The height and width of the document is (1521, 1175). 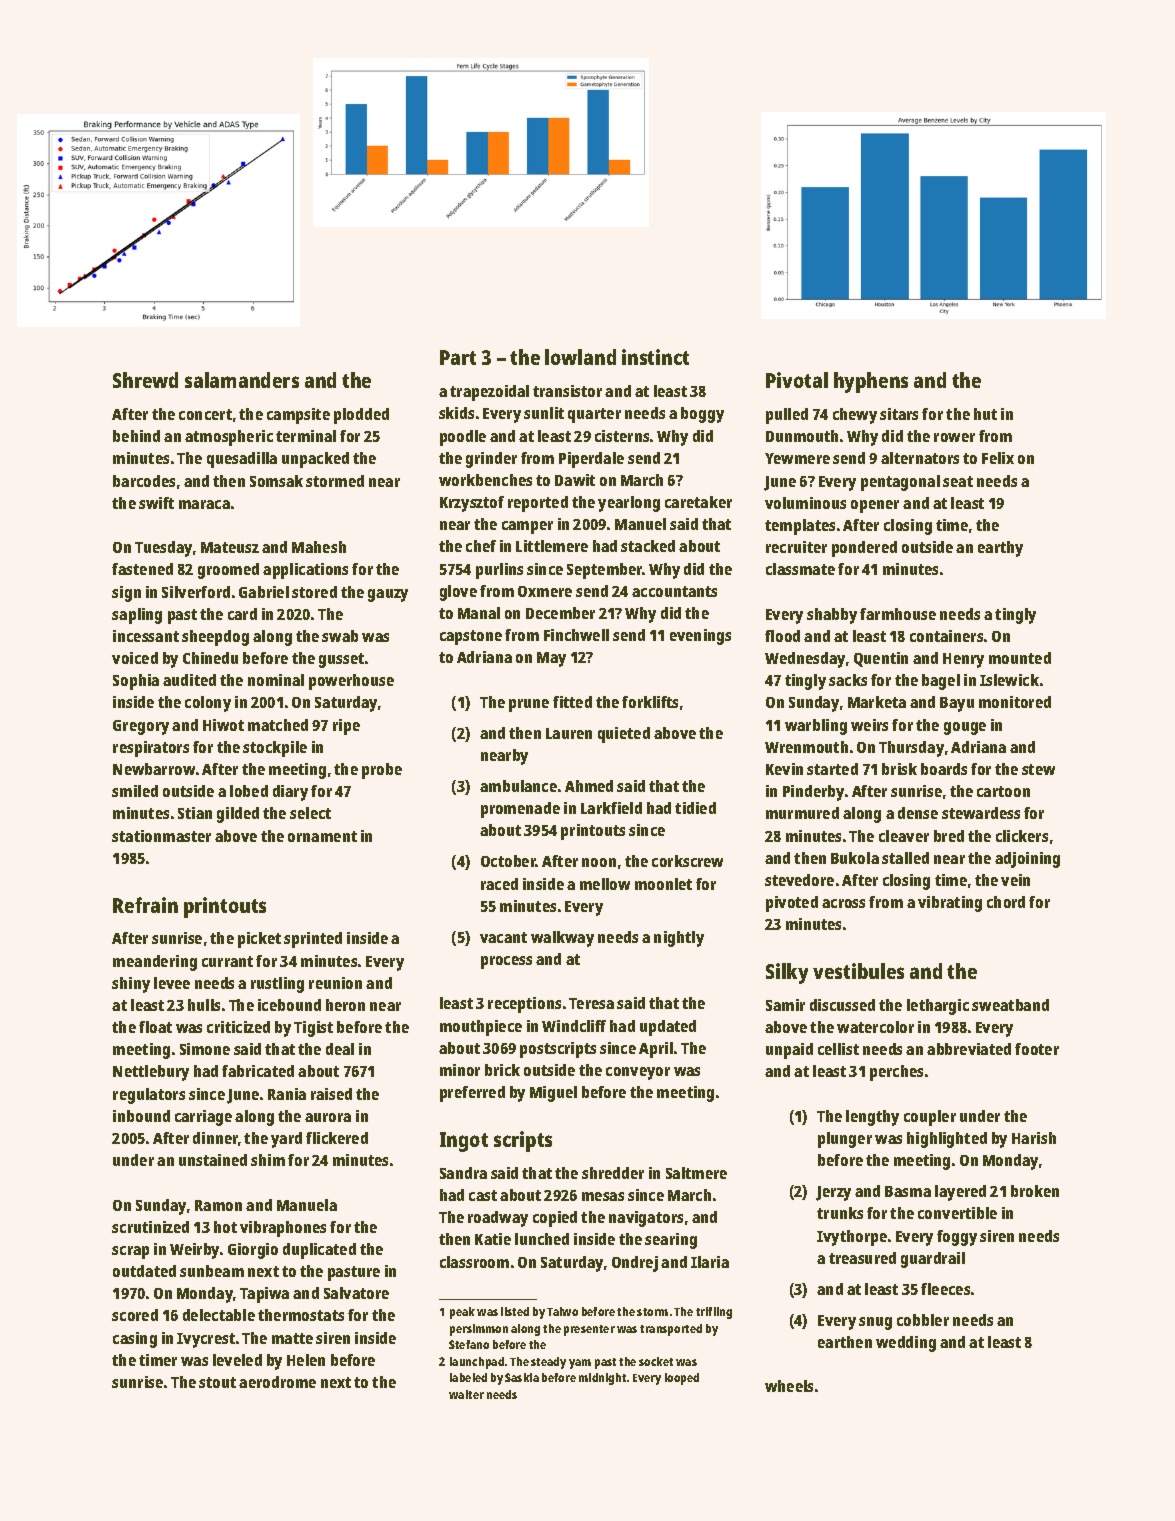 What do you see at coordinates (906, 1344) in the document?
I see `wedding` at bounding box center [906, 1344].
